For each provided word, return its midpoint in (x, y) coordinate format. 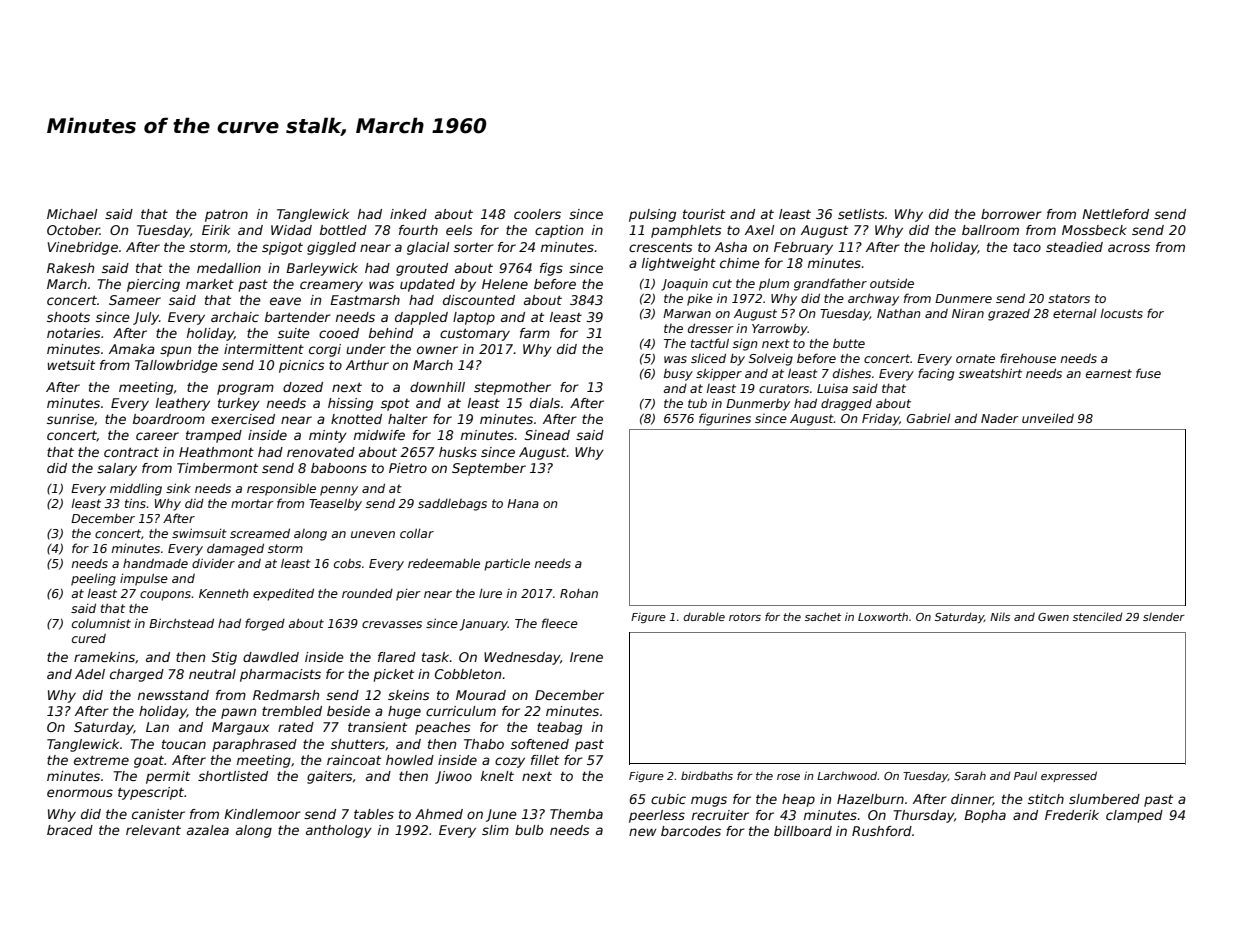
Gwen (1053, 617)
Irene (586, 657)
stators (1069, 298)
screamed (260, 533)
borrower (1011, 214)
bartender (298, 317)
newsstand (173, 695)
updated (427, 285)
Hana (523, 503)
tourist (704, 214)
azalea (208, 830)
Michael (72, 214)
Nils (1000, 616)
